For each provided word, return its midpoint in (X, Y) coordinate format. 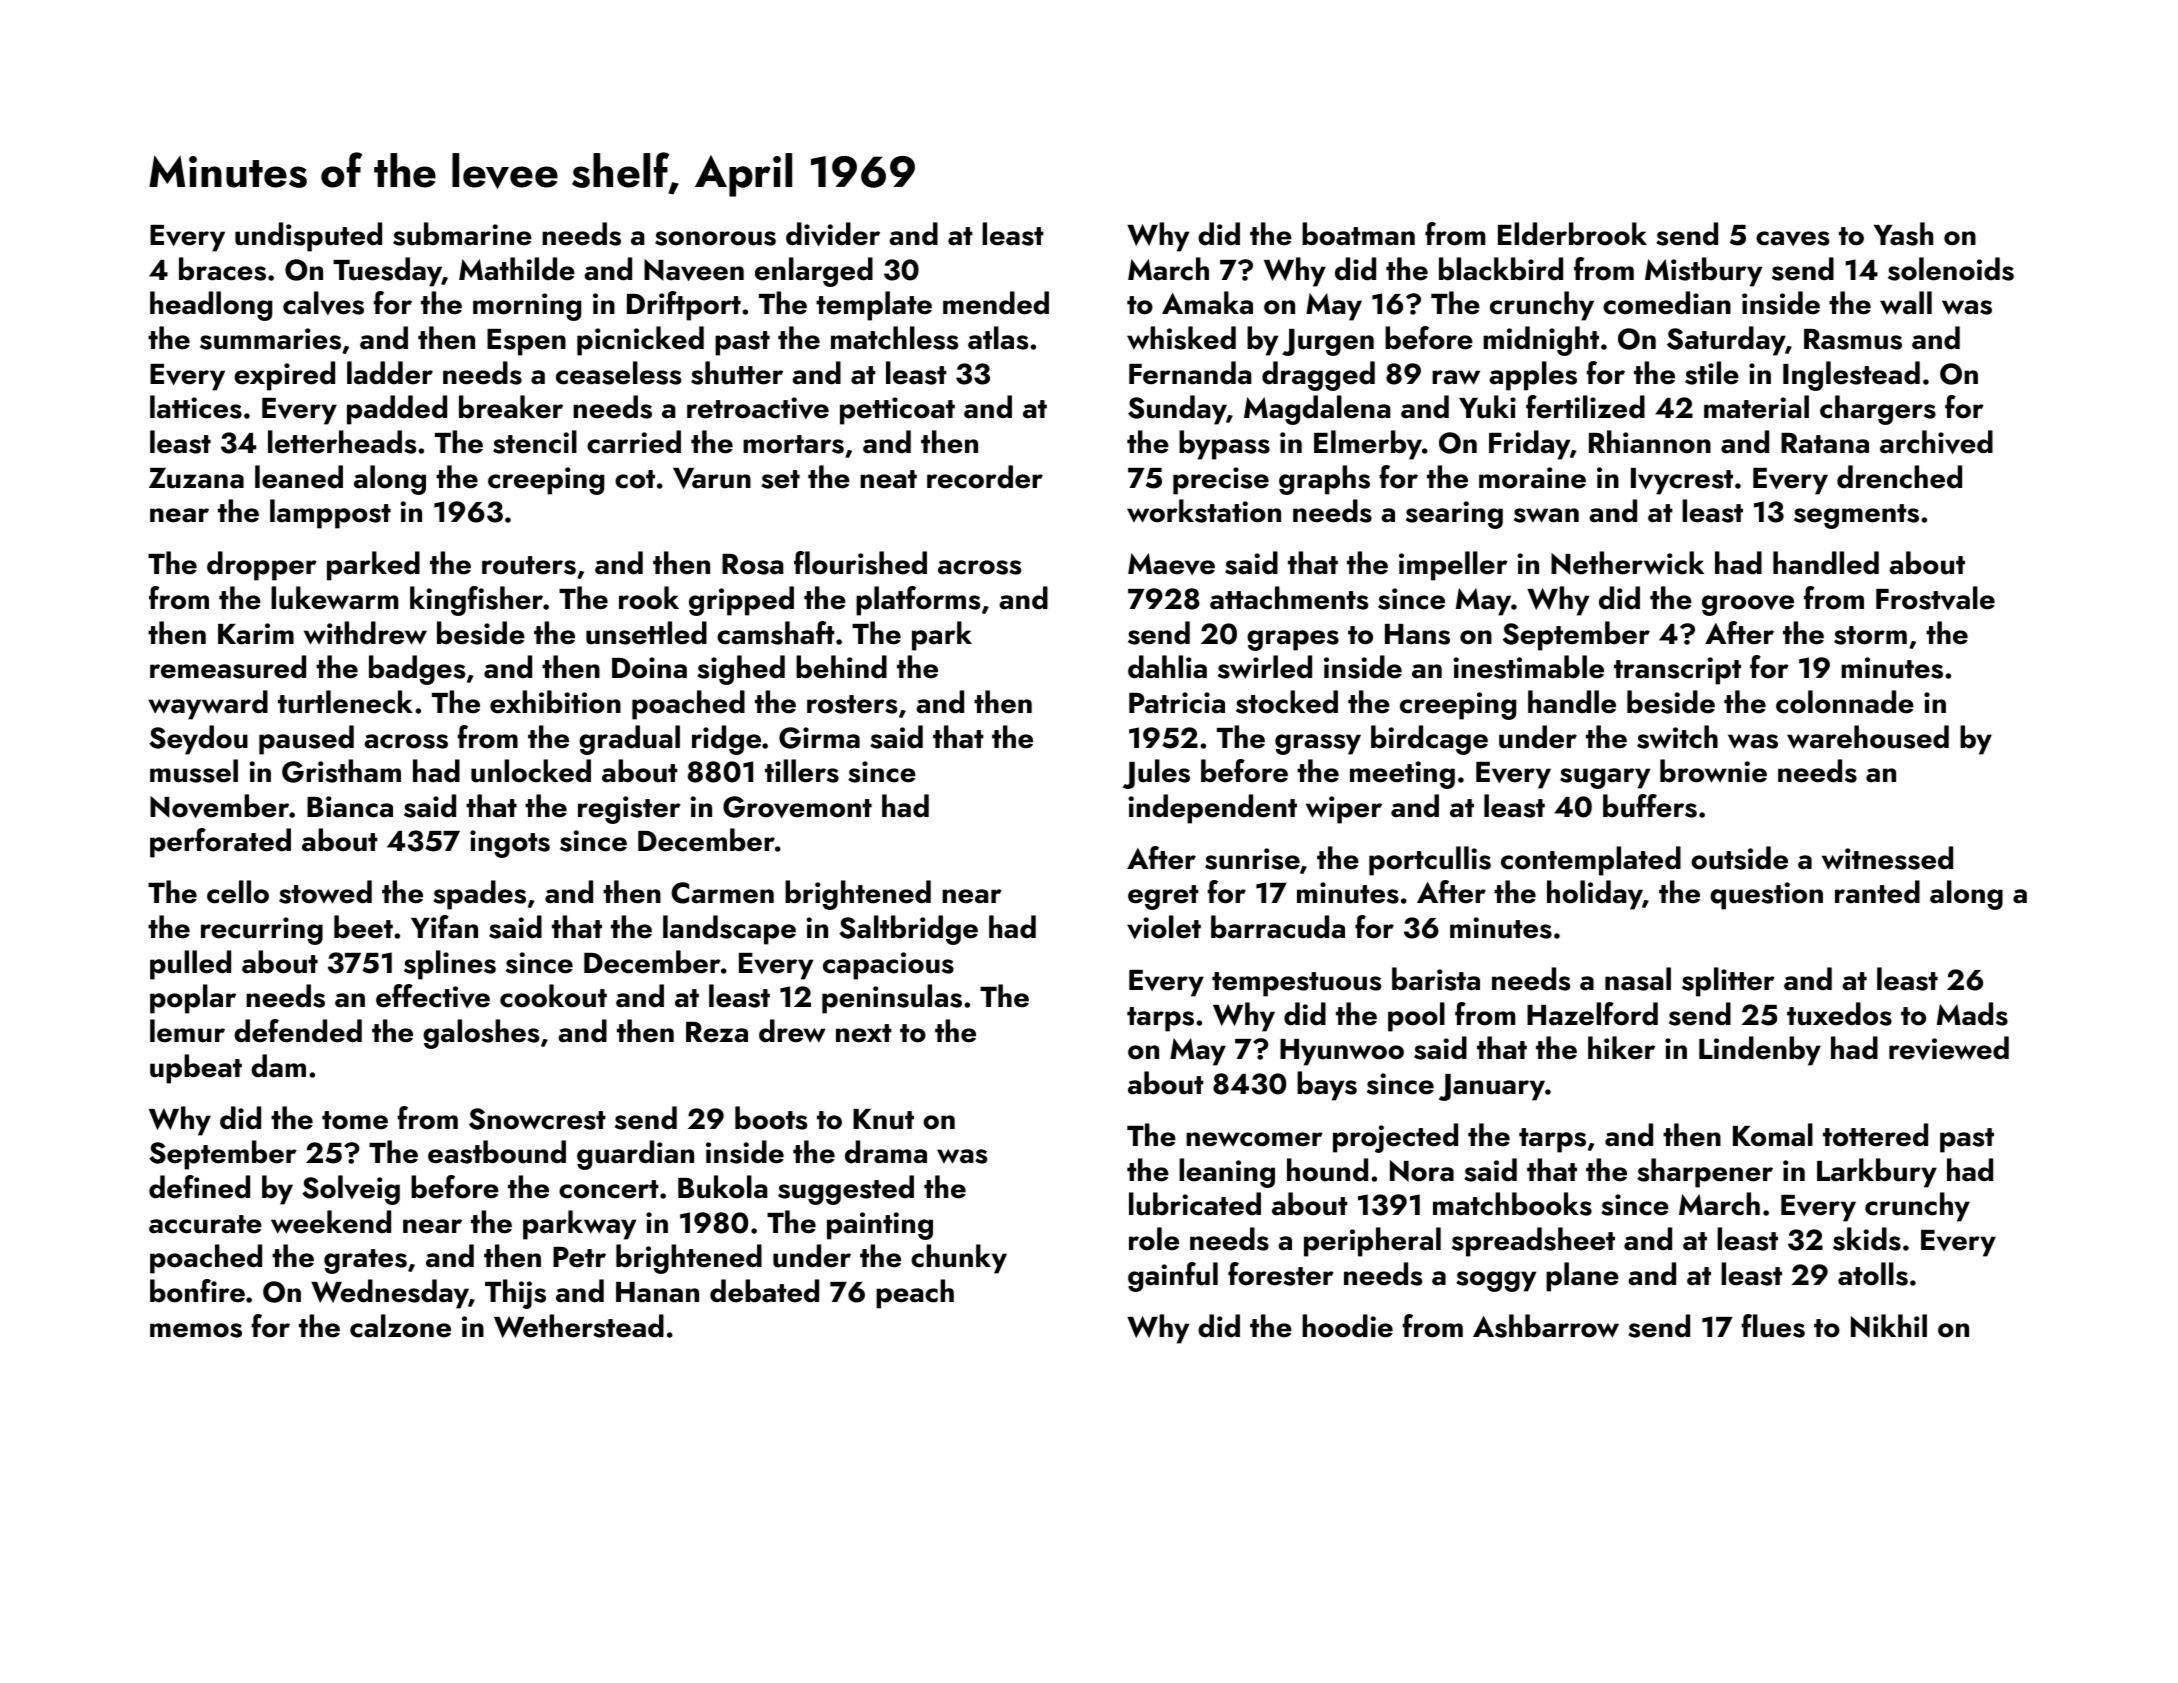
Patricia (1177, 703)
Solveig (351, 1190)
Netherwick (1627, 563)
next (864, 1033)
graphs (1324, 480)
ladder (390, 373)
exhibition (555, 702)
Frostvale (1935, 598)
